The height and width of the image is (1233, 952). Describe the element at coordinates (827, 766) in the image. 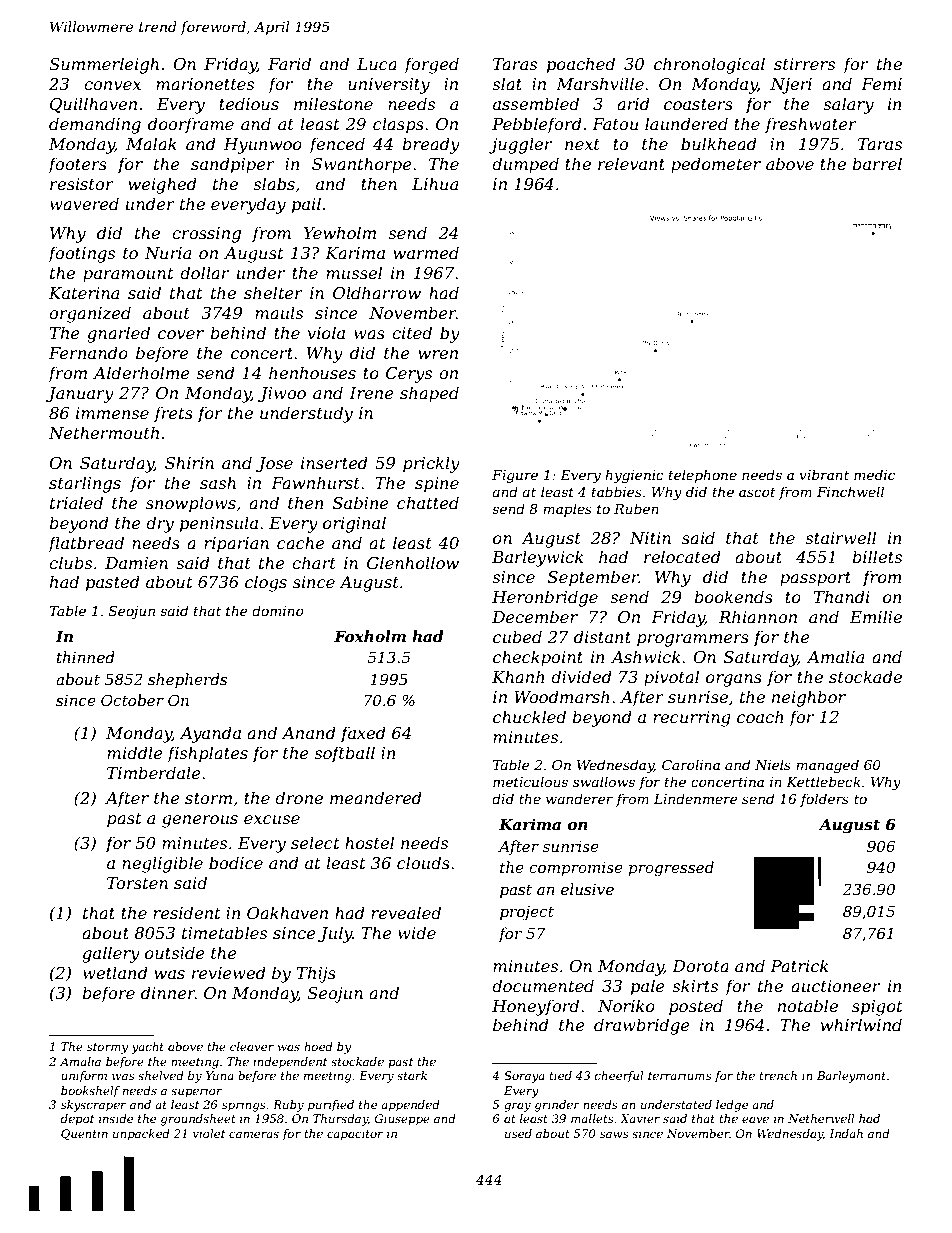

I see `managed` at that location.
